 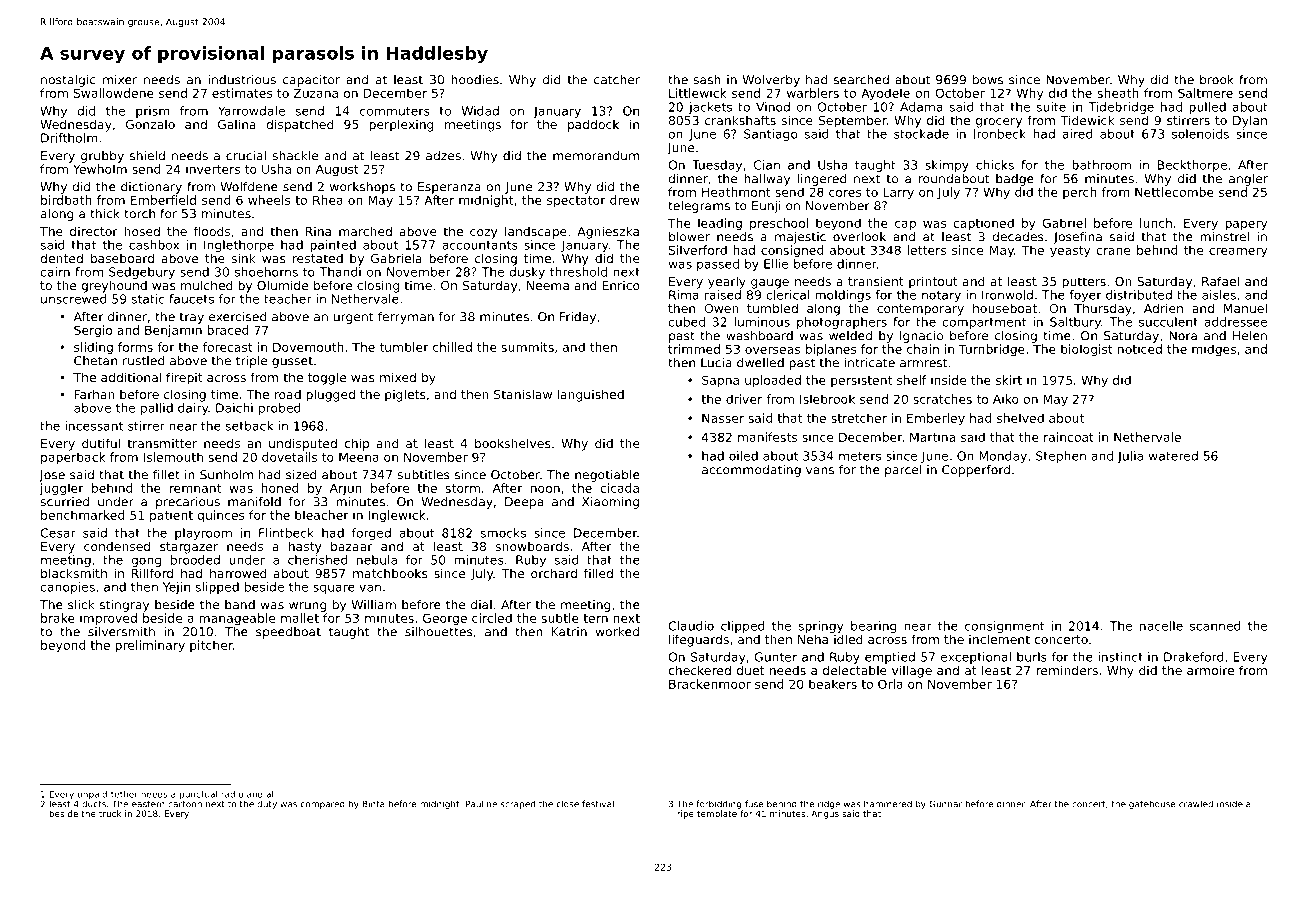 I want to click on aired, so click(x=1078, y=134).
